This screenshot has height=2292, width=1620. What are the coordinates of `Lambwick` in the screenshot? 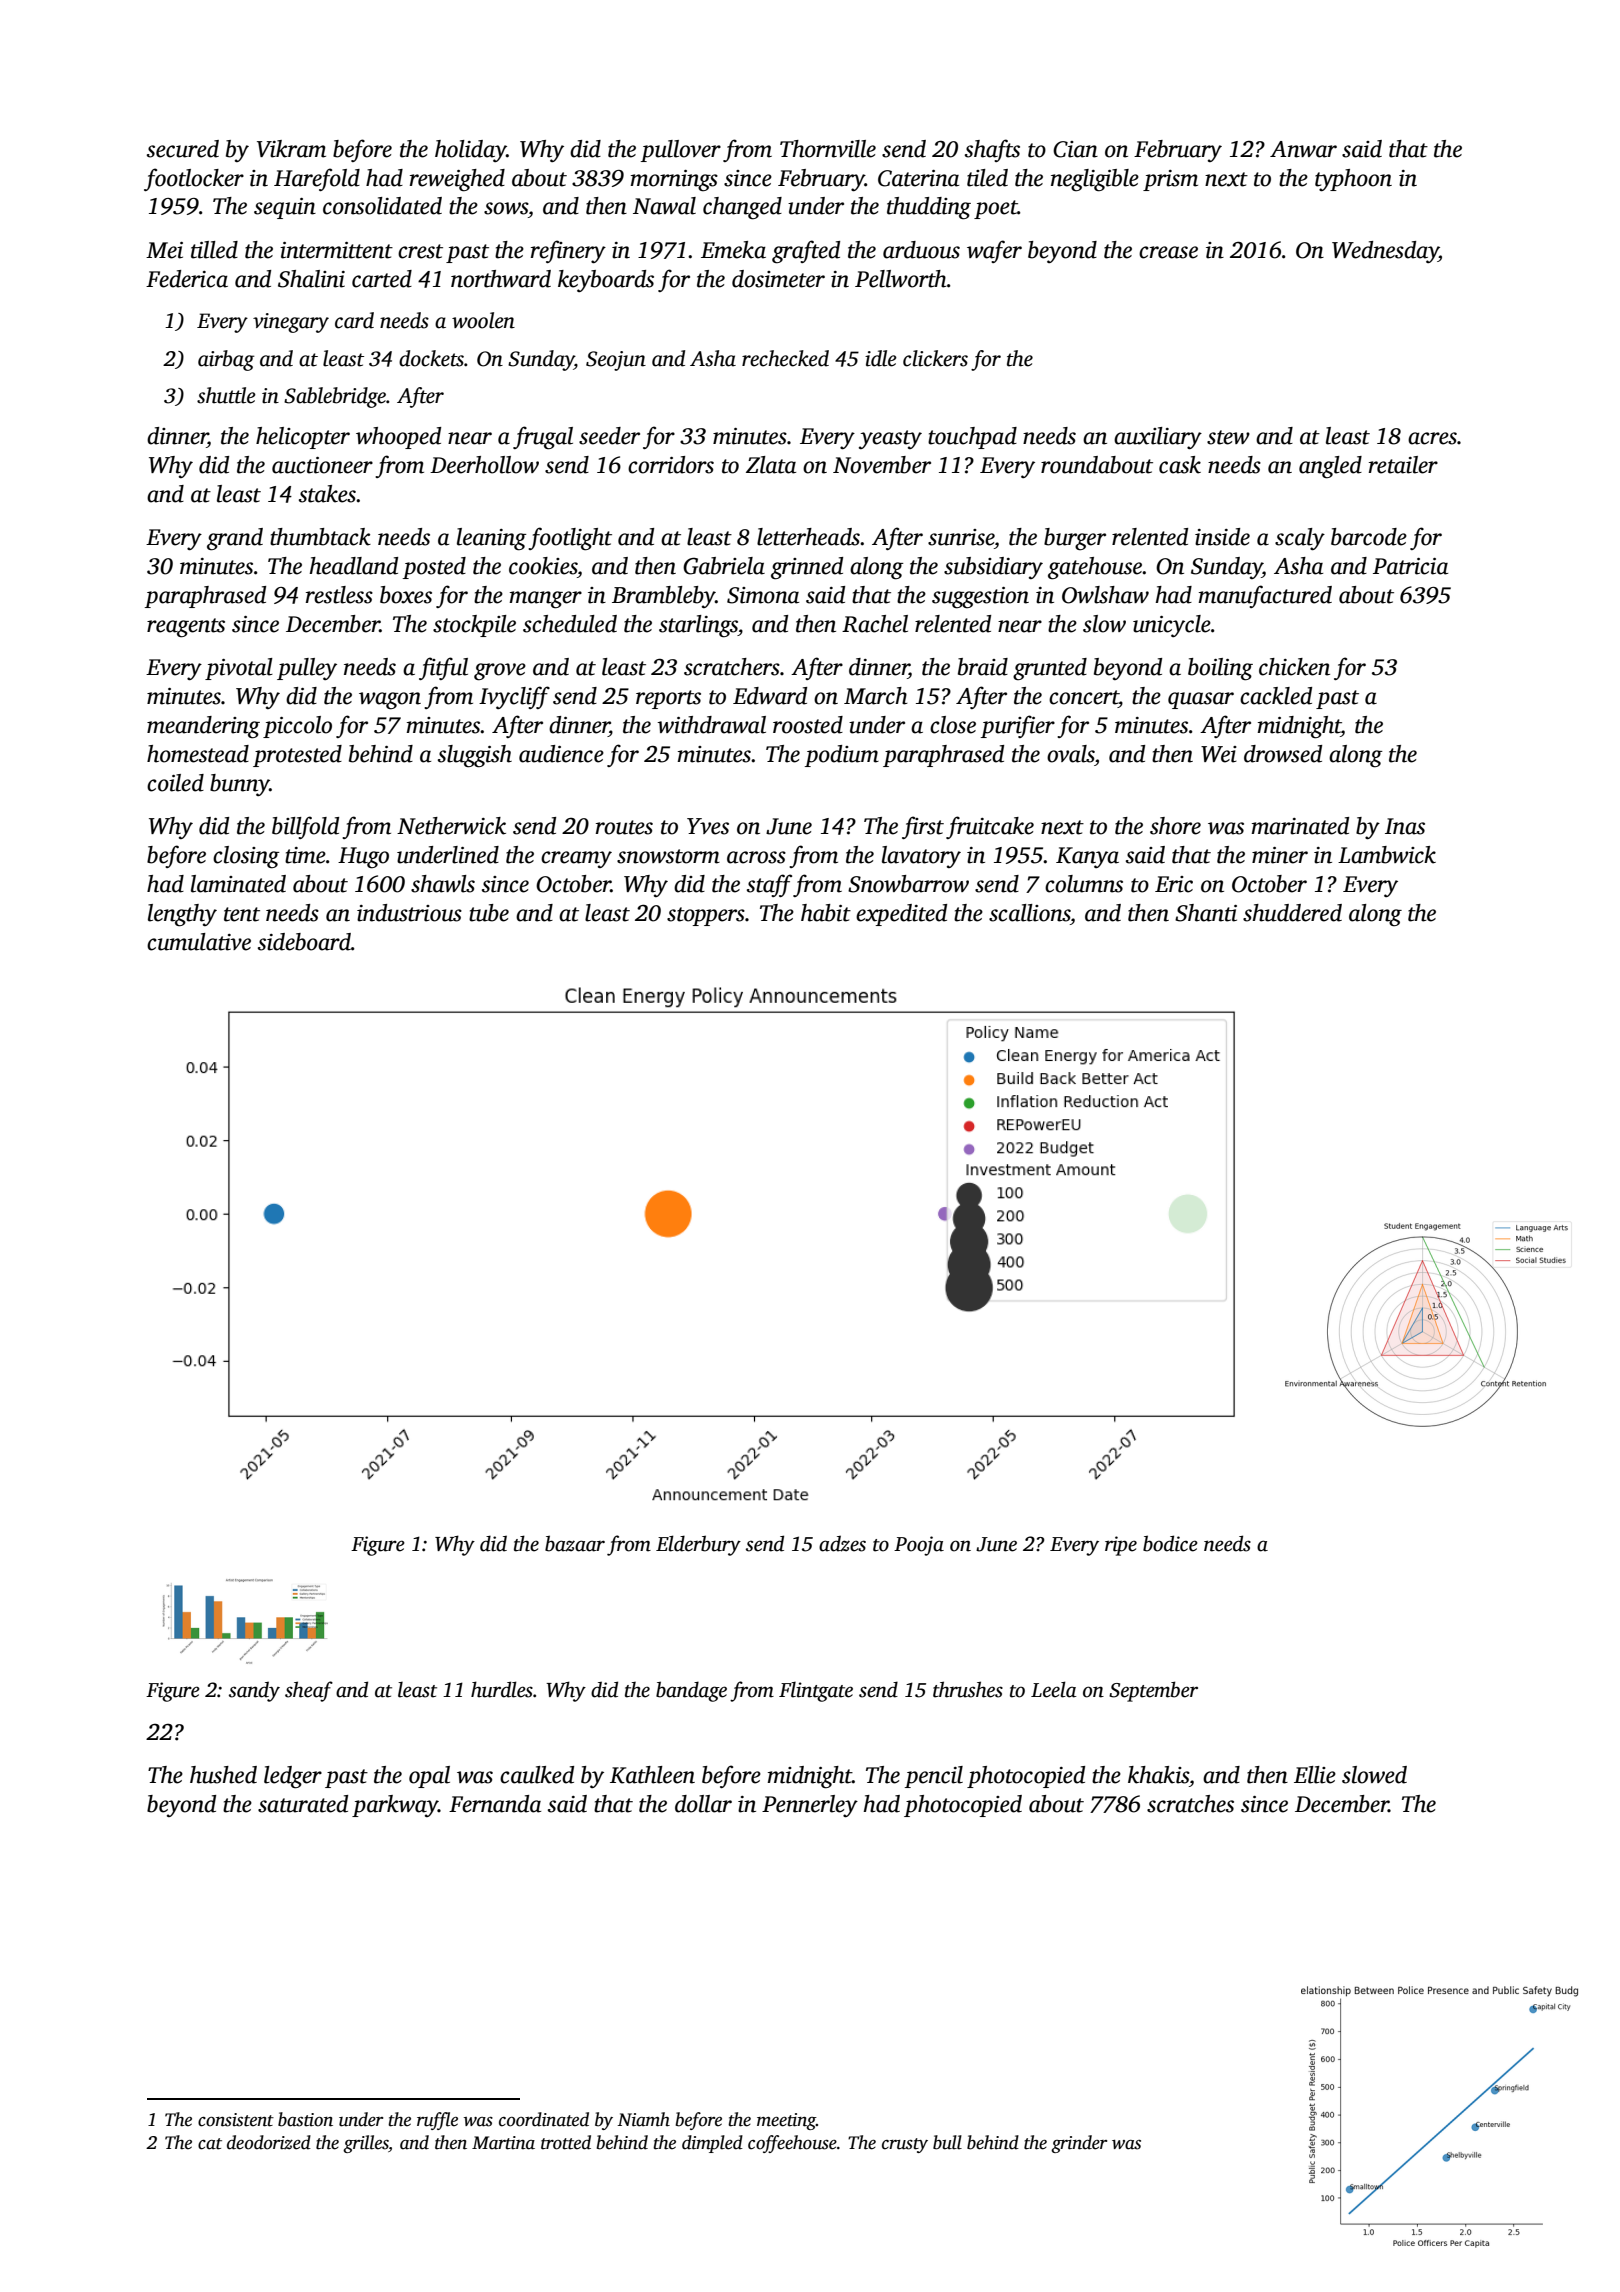 It's located at (1387, 855).
